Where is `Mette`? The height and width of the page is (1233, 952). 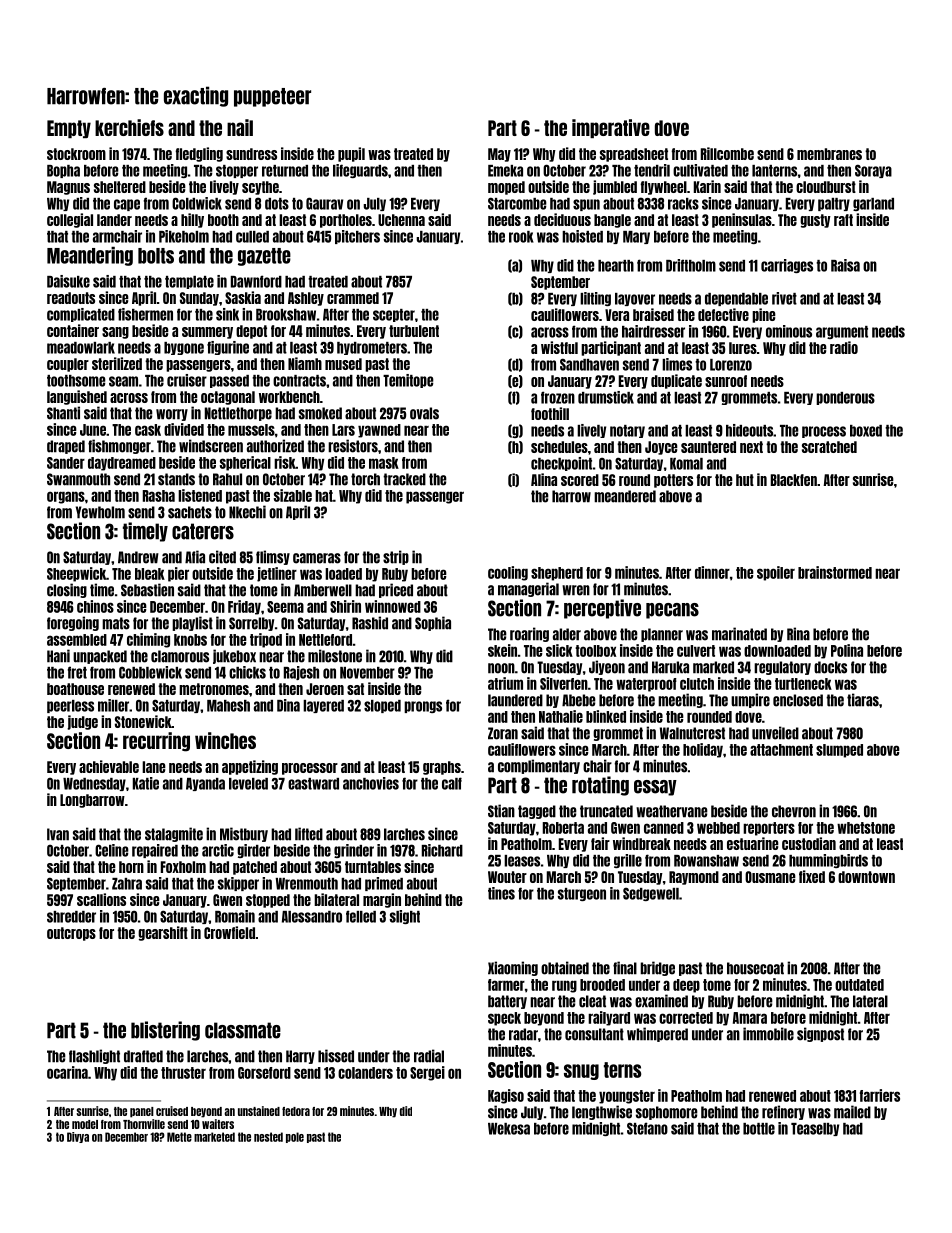
Mette is located at coordinates (179, 1137).
